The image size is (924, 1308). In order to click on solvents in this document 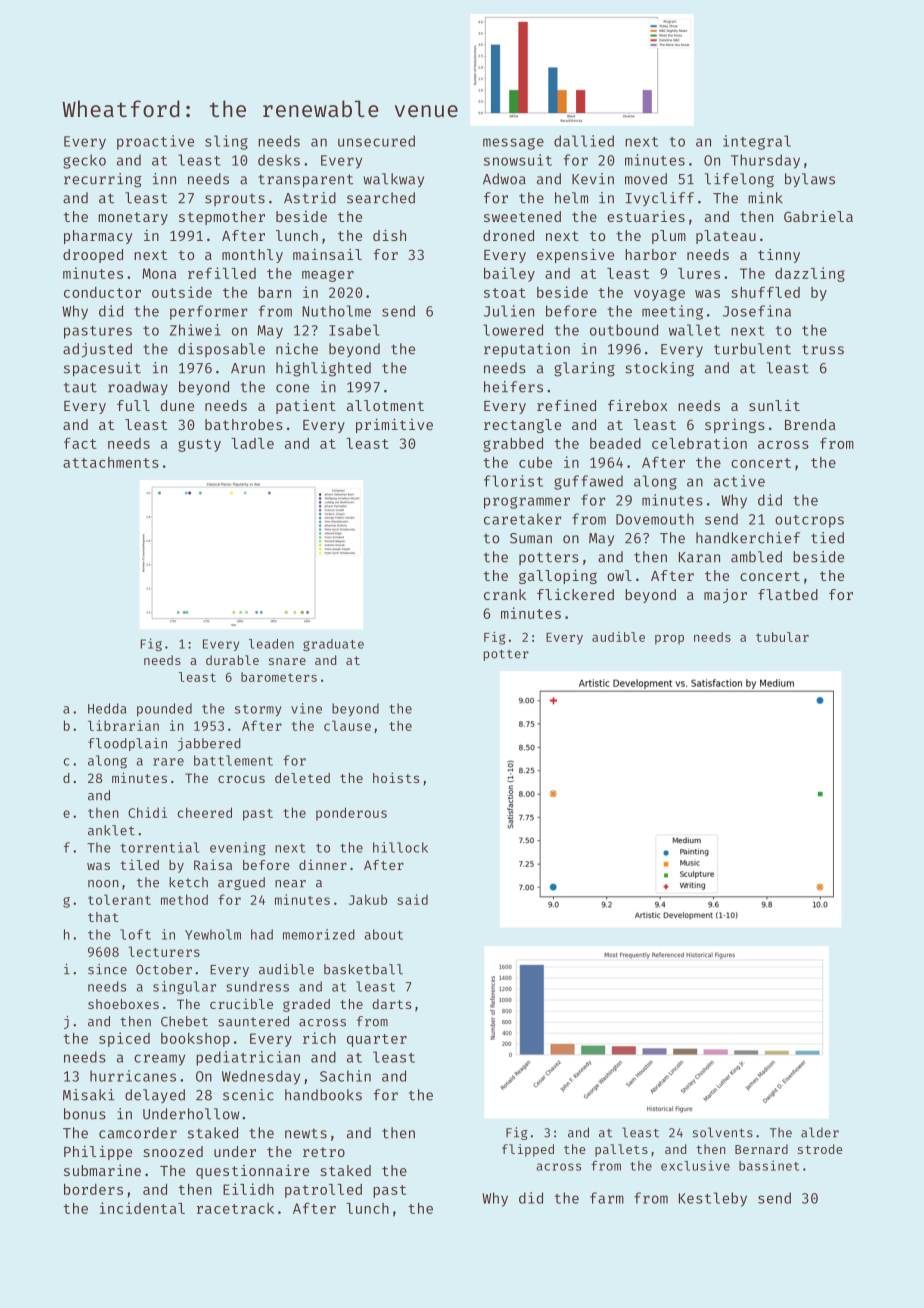, I will do `click(723, 1132)`.
